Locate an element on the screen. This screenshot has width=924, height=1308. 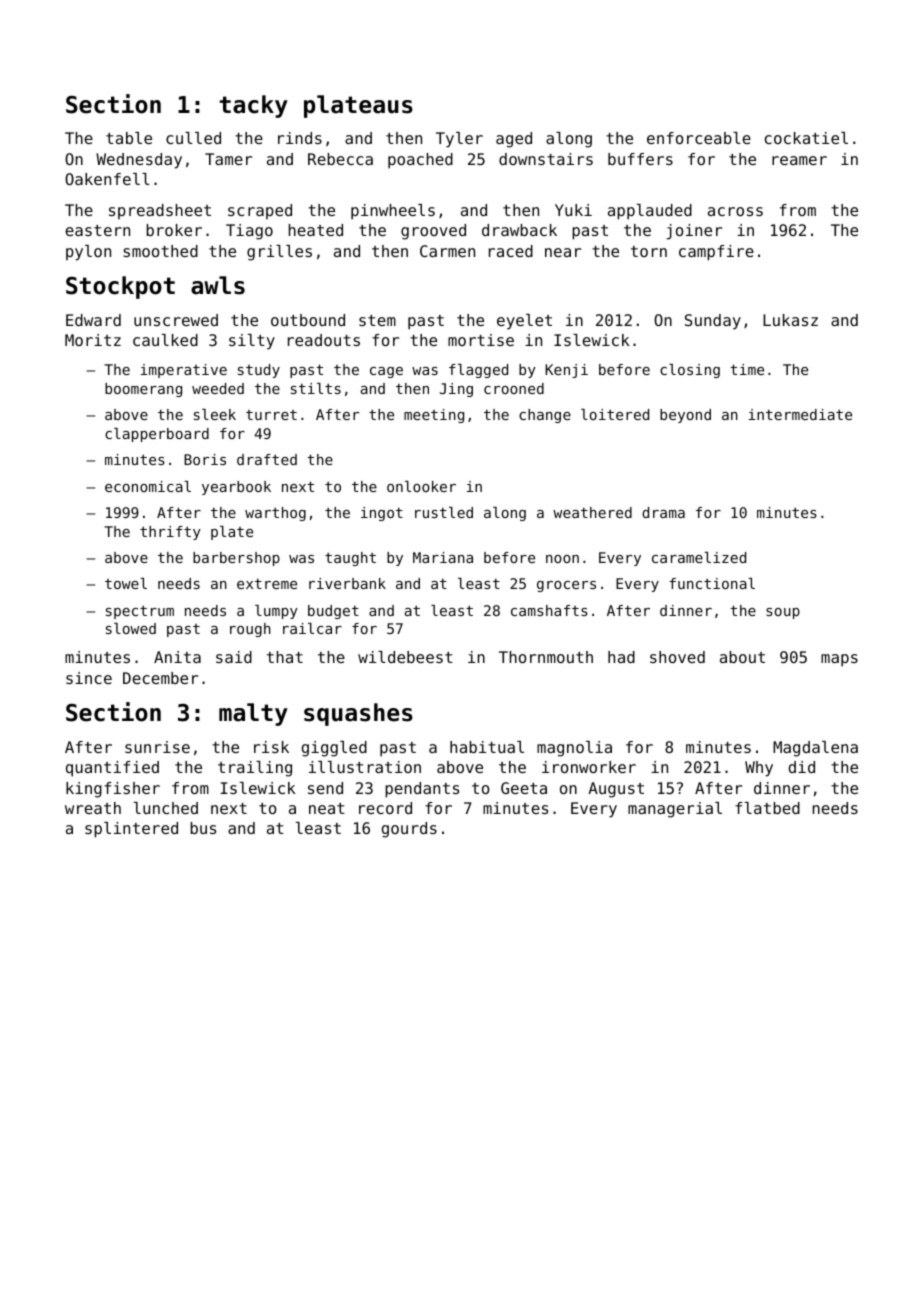
broker is located at coordinates (174, 230).
